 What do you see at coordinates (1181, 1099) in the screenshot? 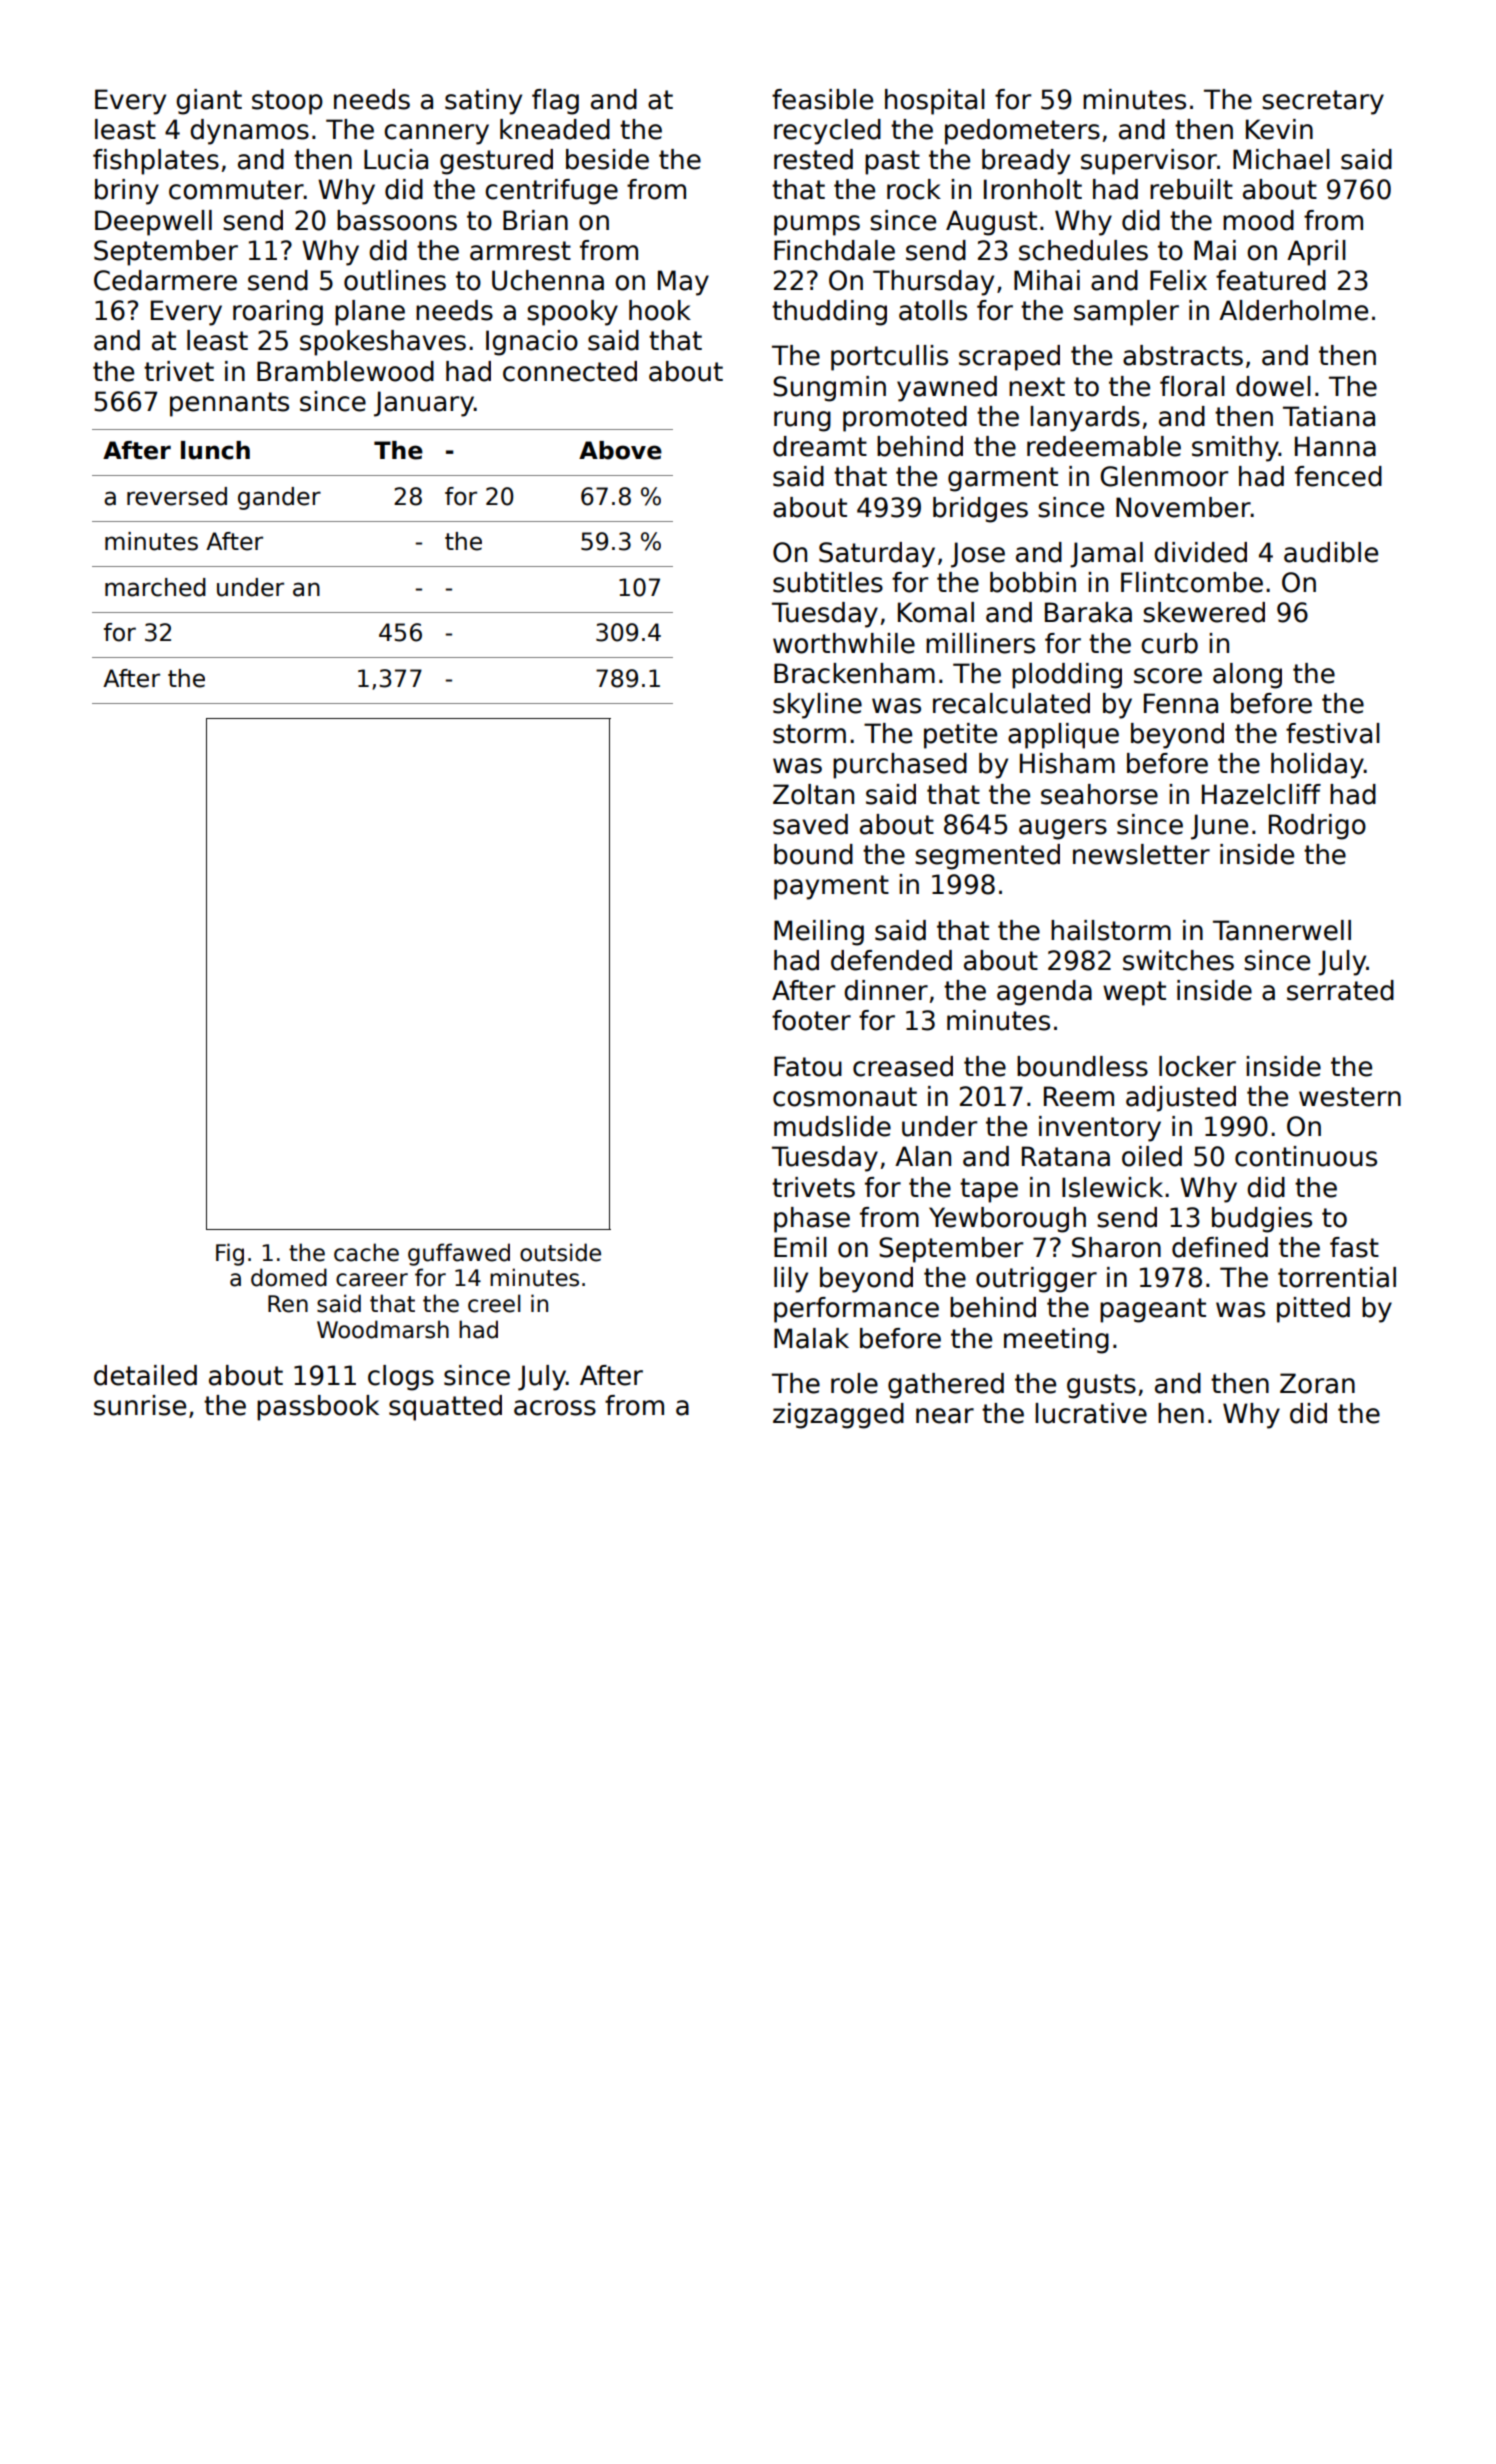
I see `adjusted` at bounding box center [1181, 1099].
